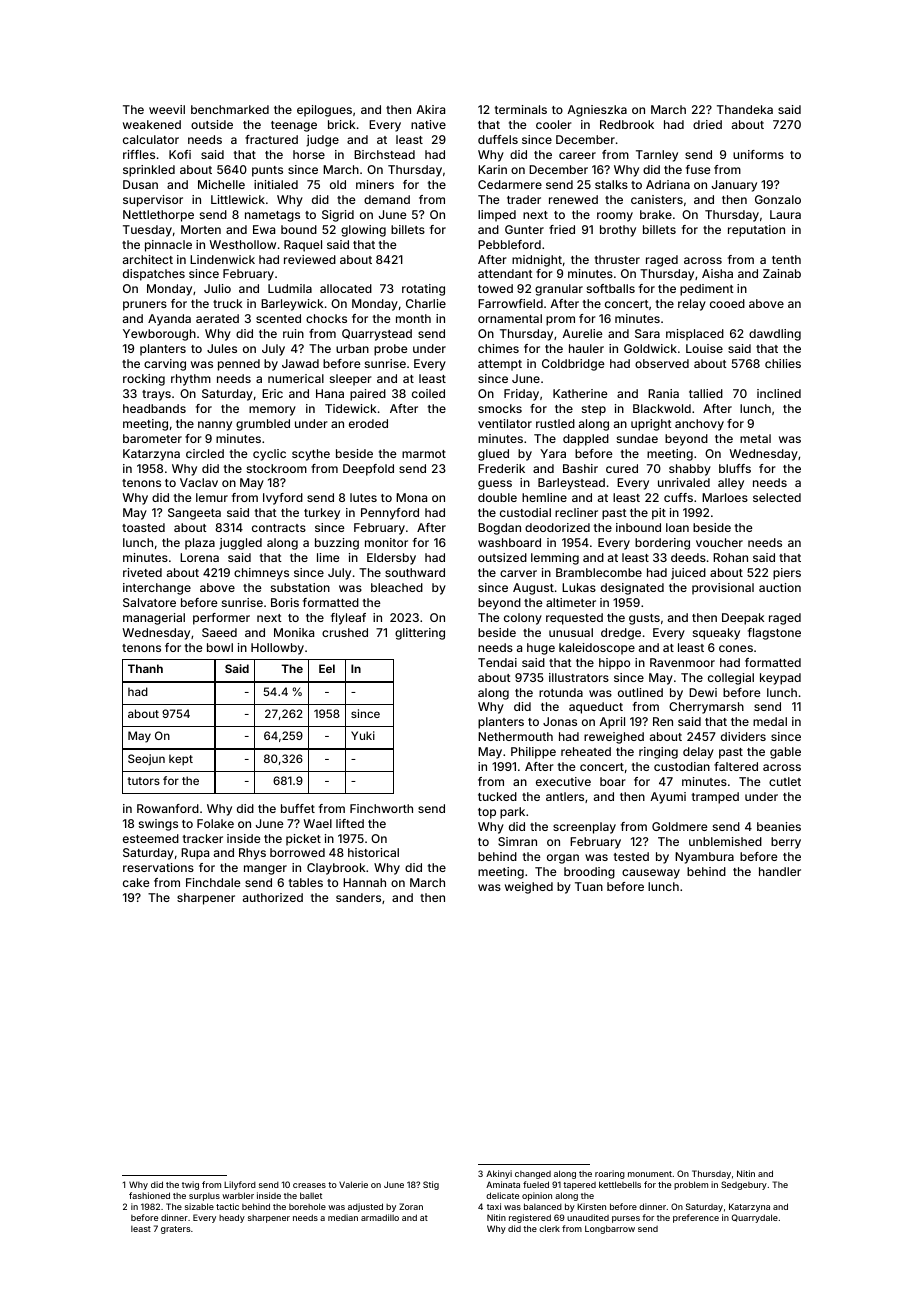 This image has width=924, height=1308. Describe the element at coordinates (222, 348) in the image. I see `Jules` at that location.
